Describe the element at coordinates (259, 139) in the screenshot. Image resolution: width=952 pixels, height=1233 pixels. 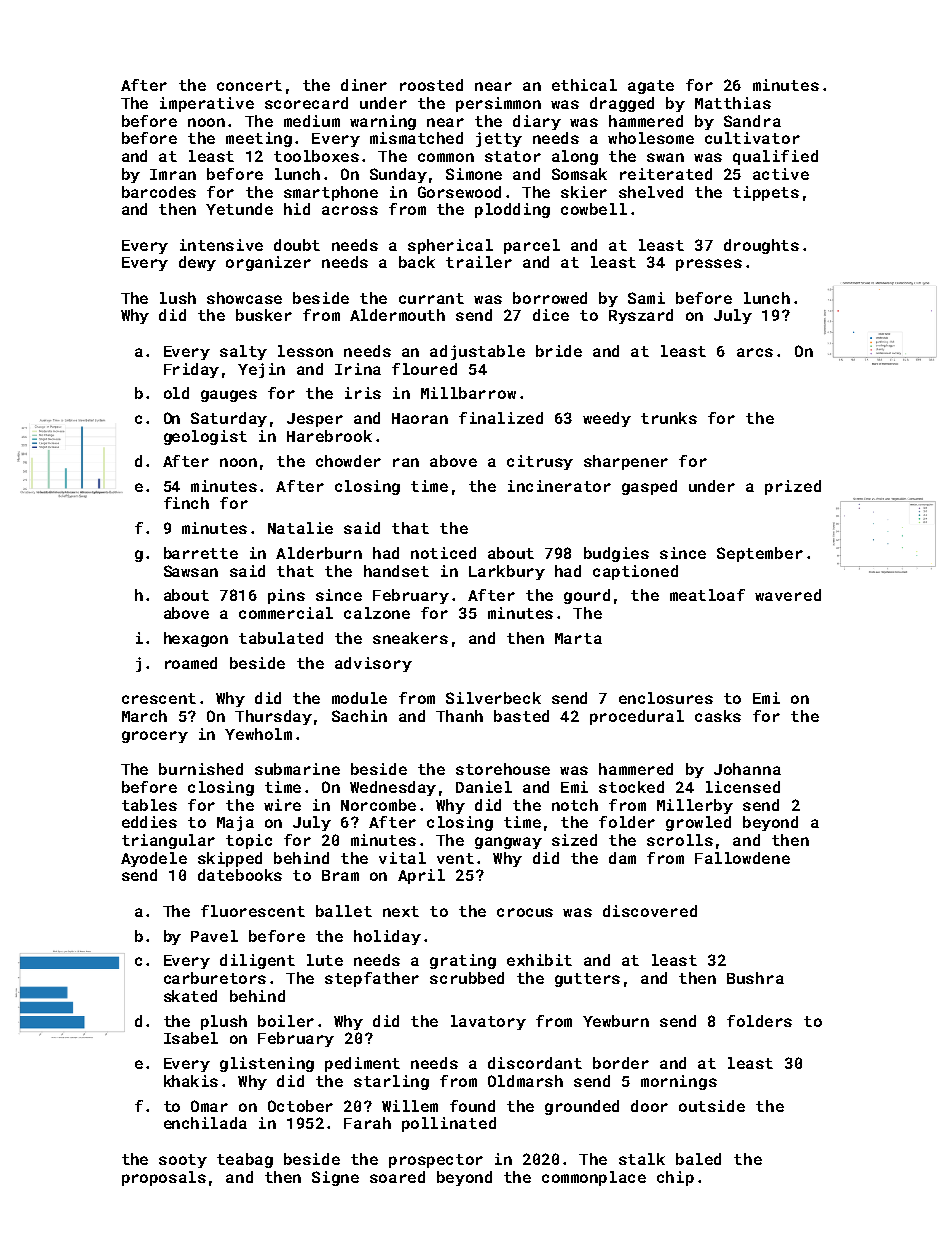
I see `meeting` at that location.
